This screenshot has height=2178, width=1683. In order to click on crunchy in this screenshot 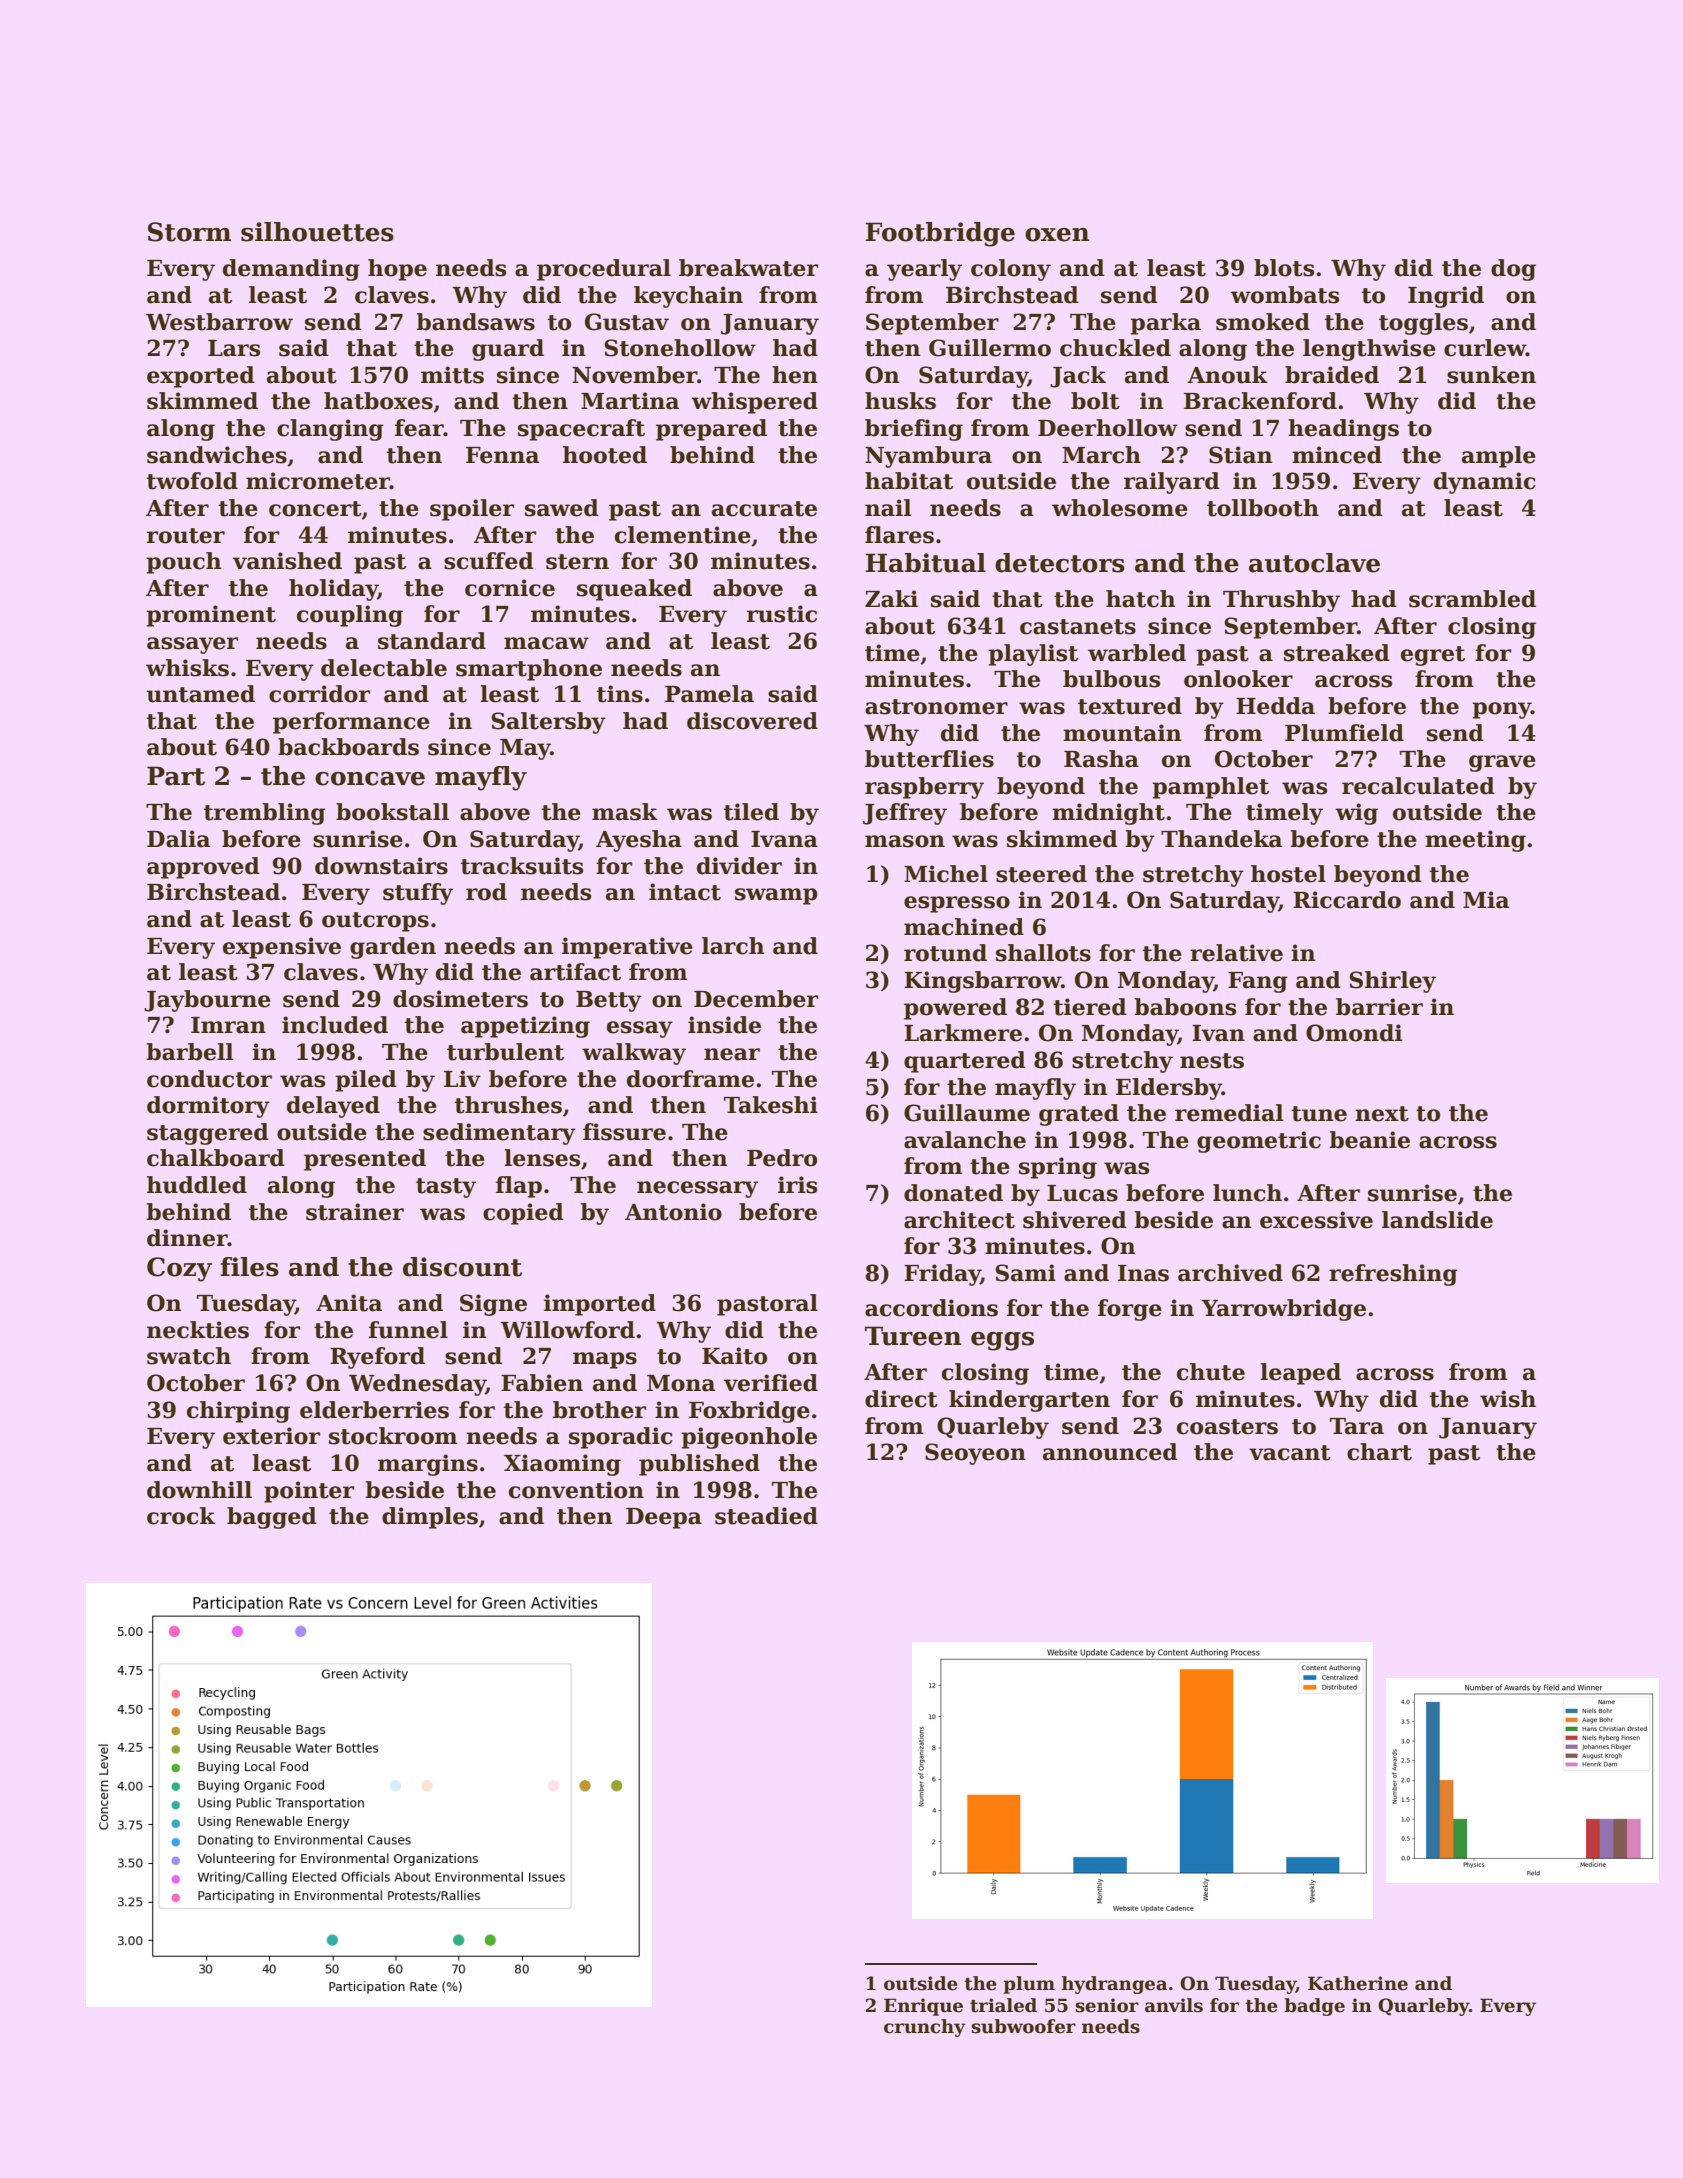, I will do `click(925, 2028)`.
